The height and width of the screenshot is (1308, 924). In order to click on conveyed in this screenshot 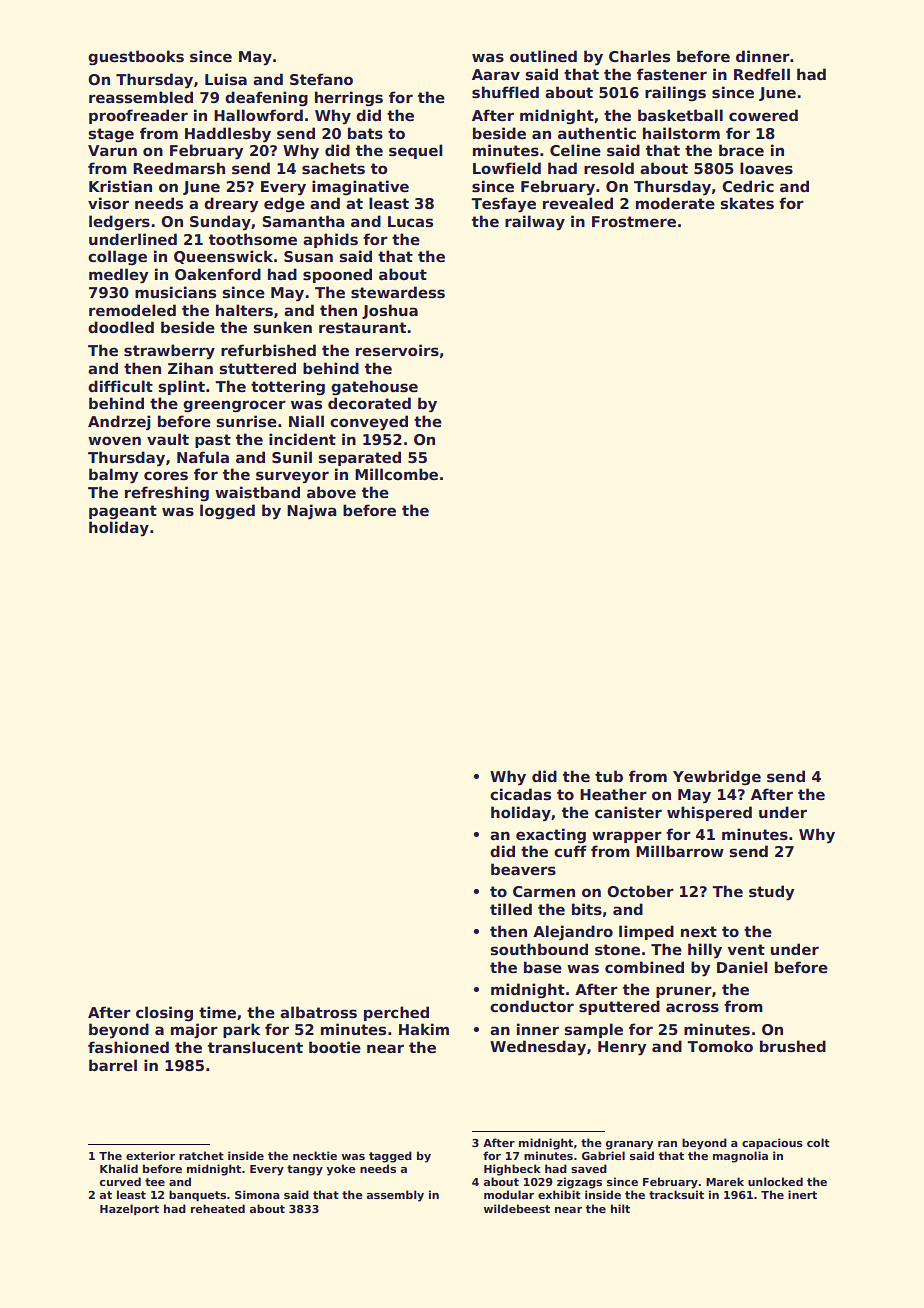, I will do `click(369, 423)`.
